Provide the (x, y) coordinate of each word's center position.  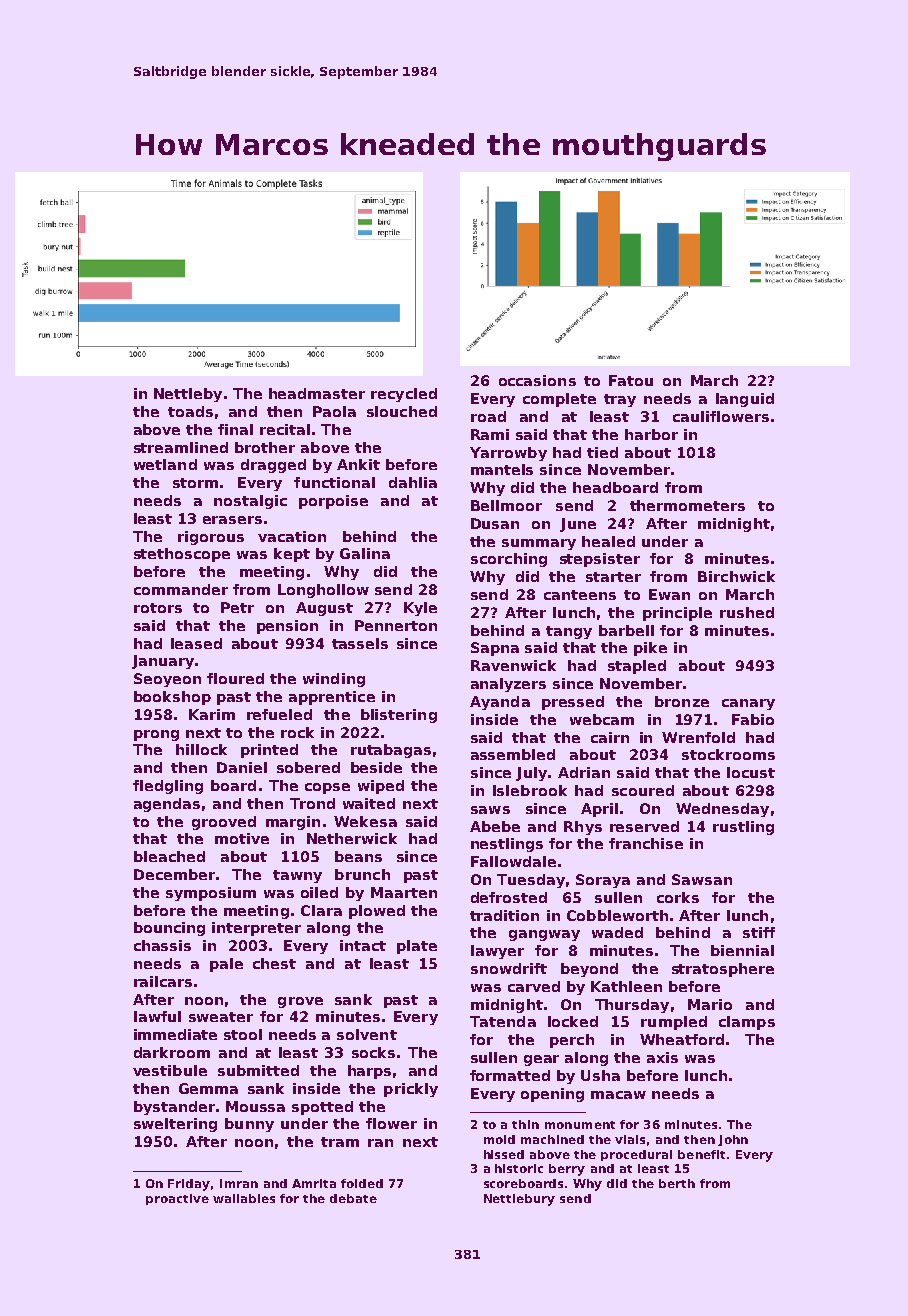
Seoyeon (167, 680)
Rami (490, 434)
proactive (177, 1199)
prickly (411, 1090)
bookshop (172, 698)
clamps (747, 1023)
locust (751, 772)
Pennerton (396, 625)
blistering (399, 716)
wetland (165, 464)
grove (300, 1002)
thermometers (687, 505)
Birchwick (736, 576)
